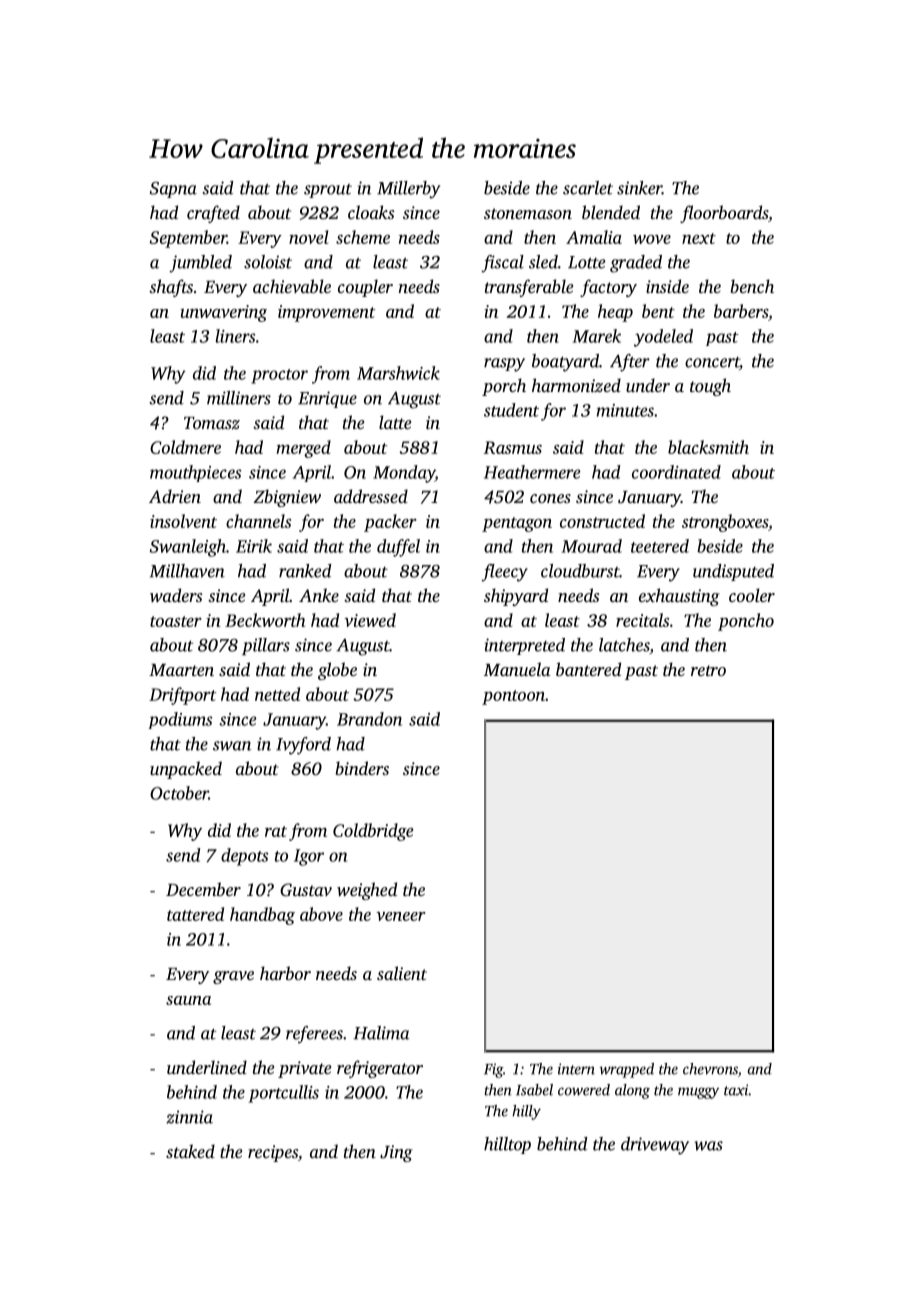  I want to click on blacksmith, so click(708, 447).
